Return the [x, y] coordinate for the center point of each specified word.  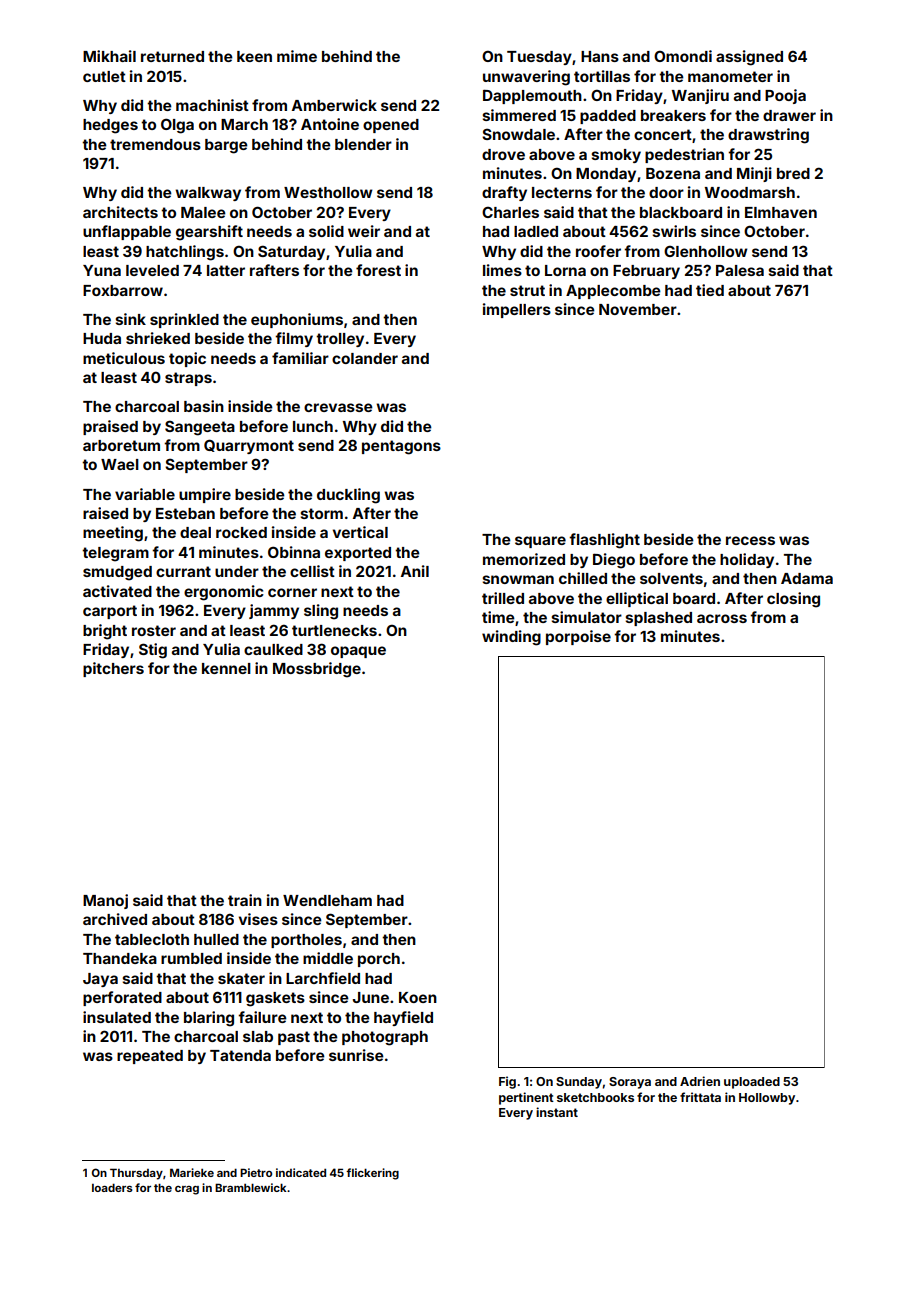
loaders [112, 1187]
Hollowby [767, 1099]
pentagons [401, 447]
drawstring [768, 136]
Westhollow [328, 192]
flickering [372, 1174]
